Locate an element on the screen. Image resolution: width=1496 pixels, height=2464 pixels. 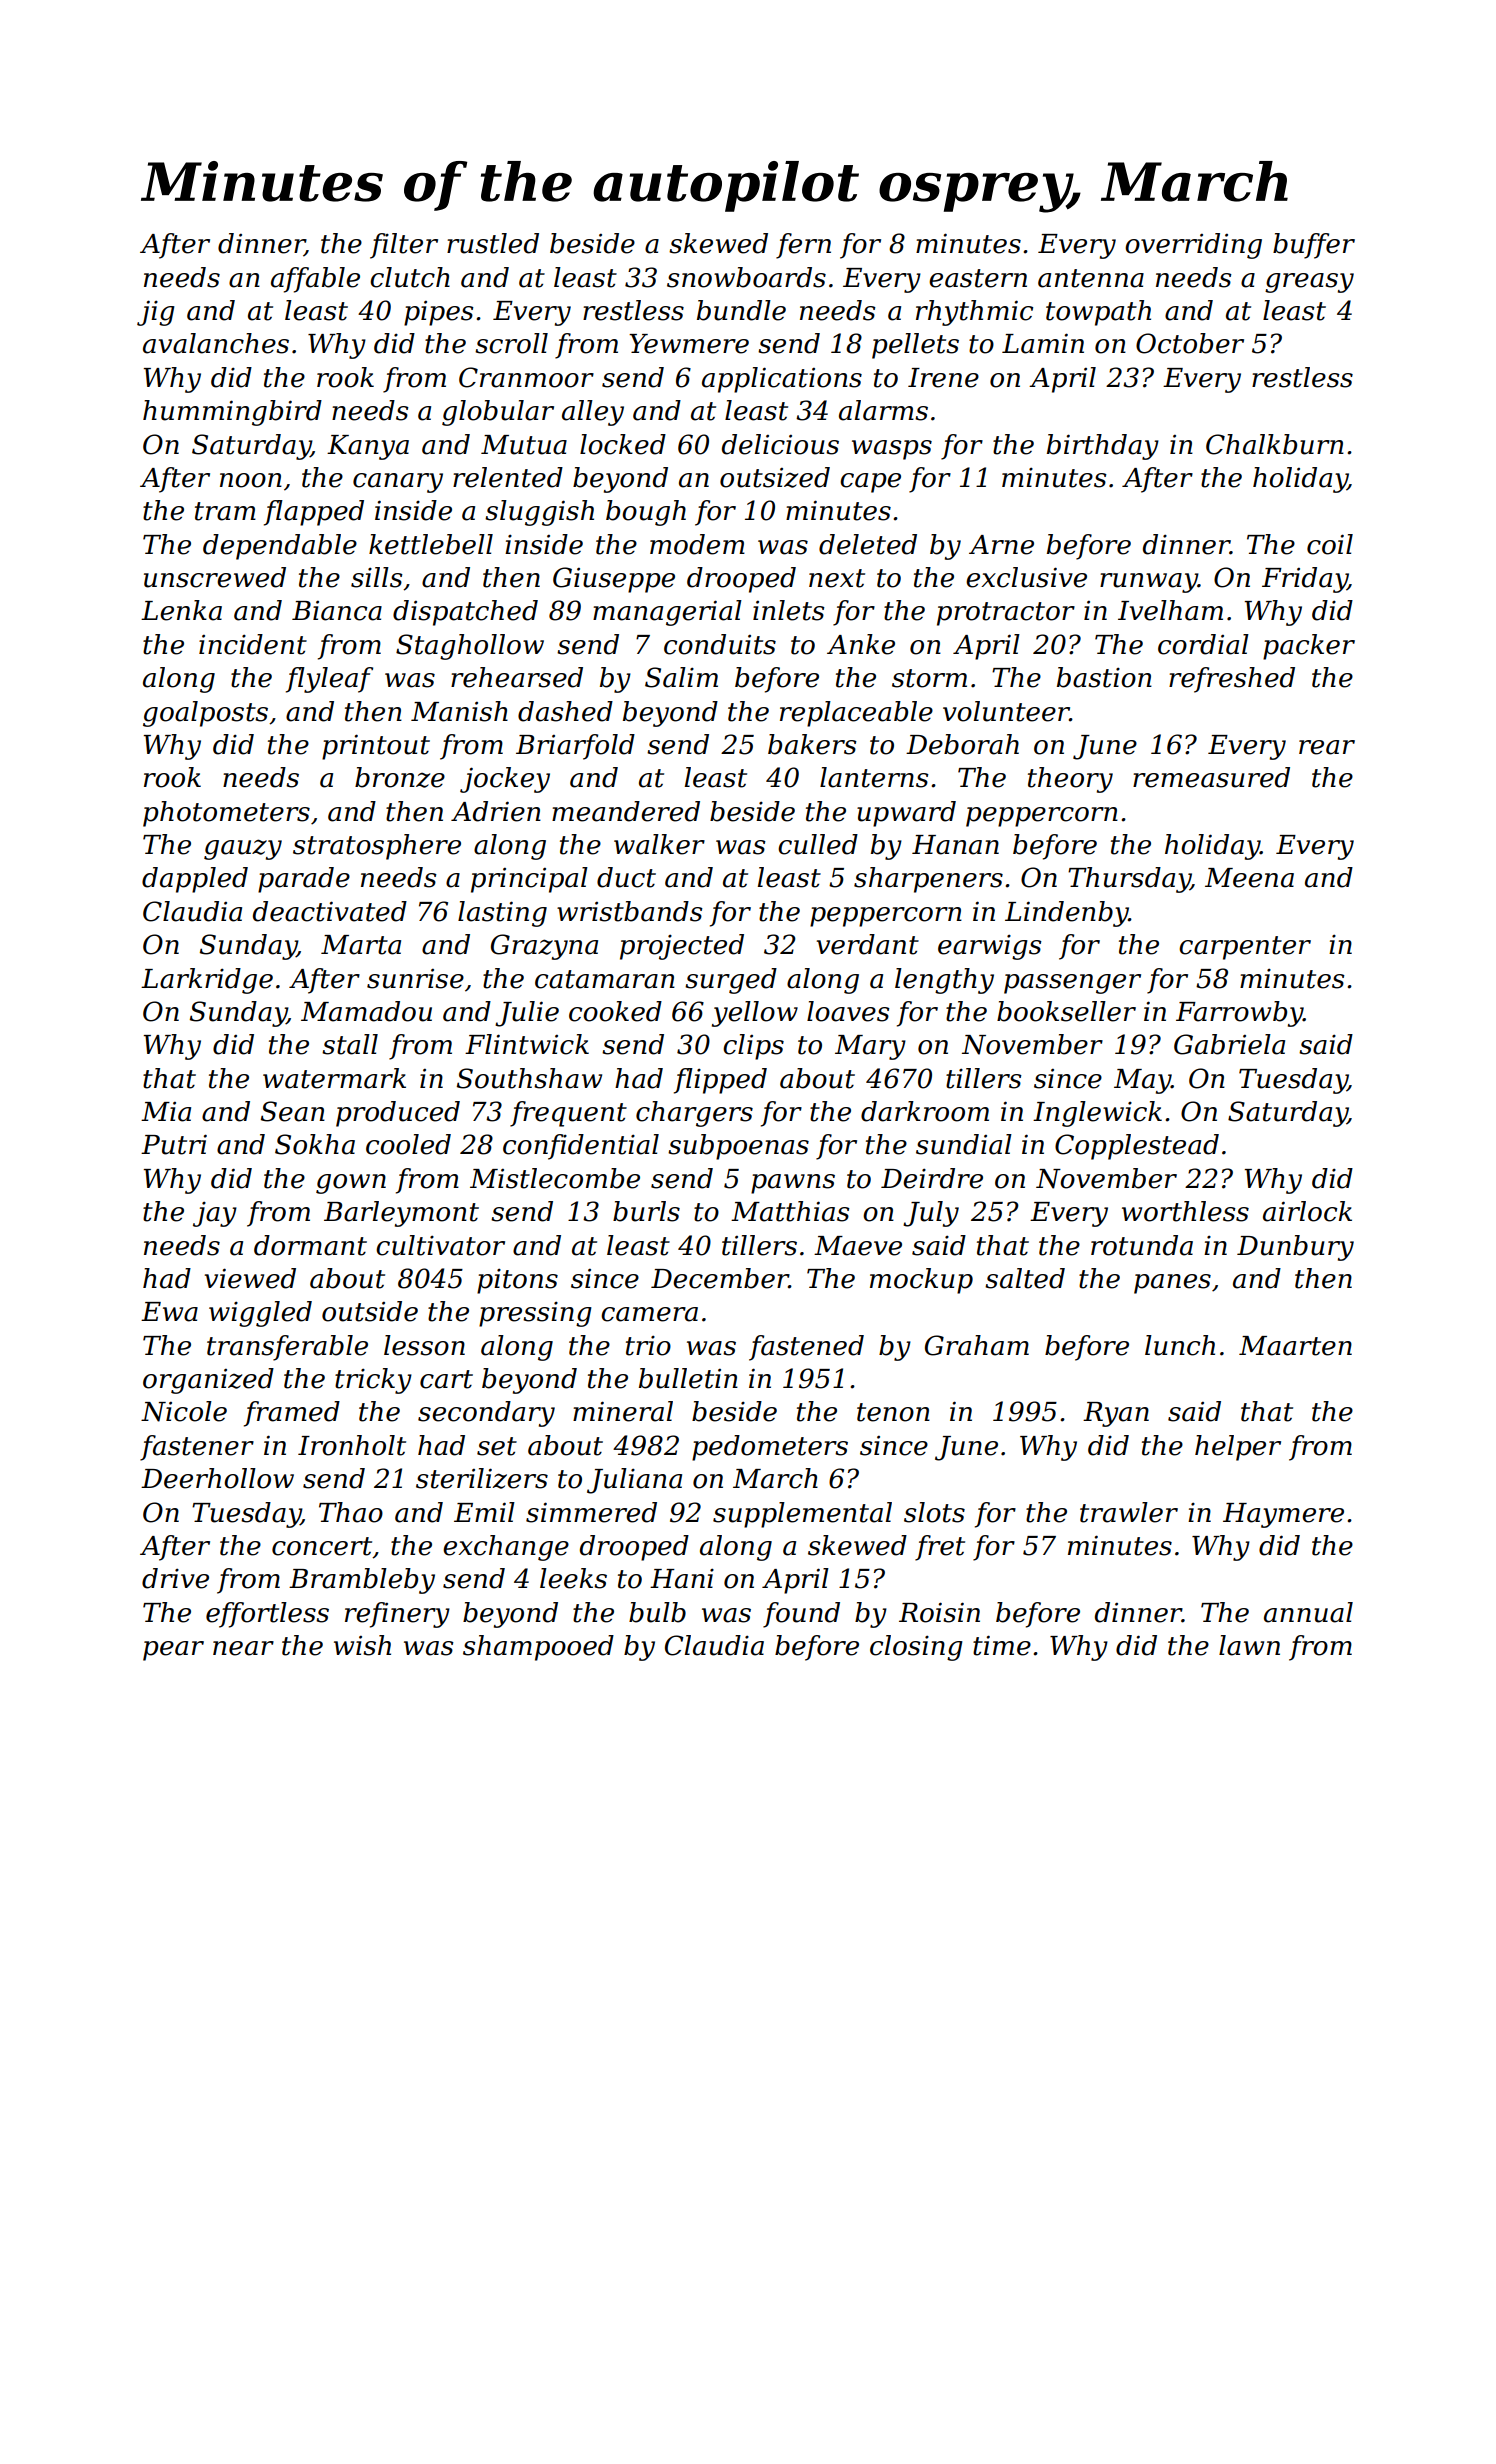
lawn is located at coordinates (1249, 1645).
